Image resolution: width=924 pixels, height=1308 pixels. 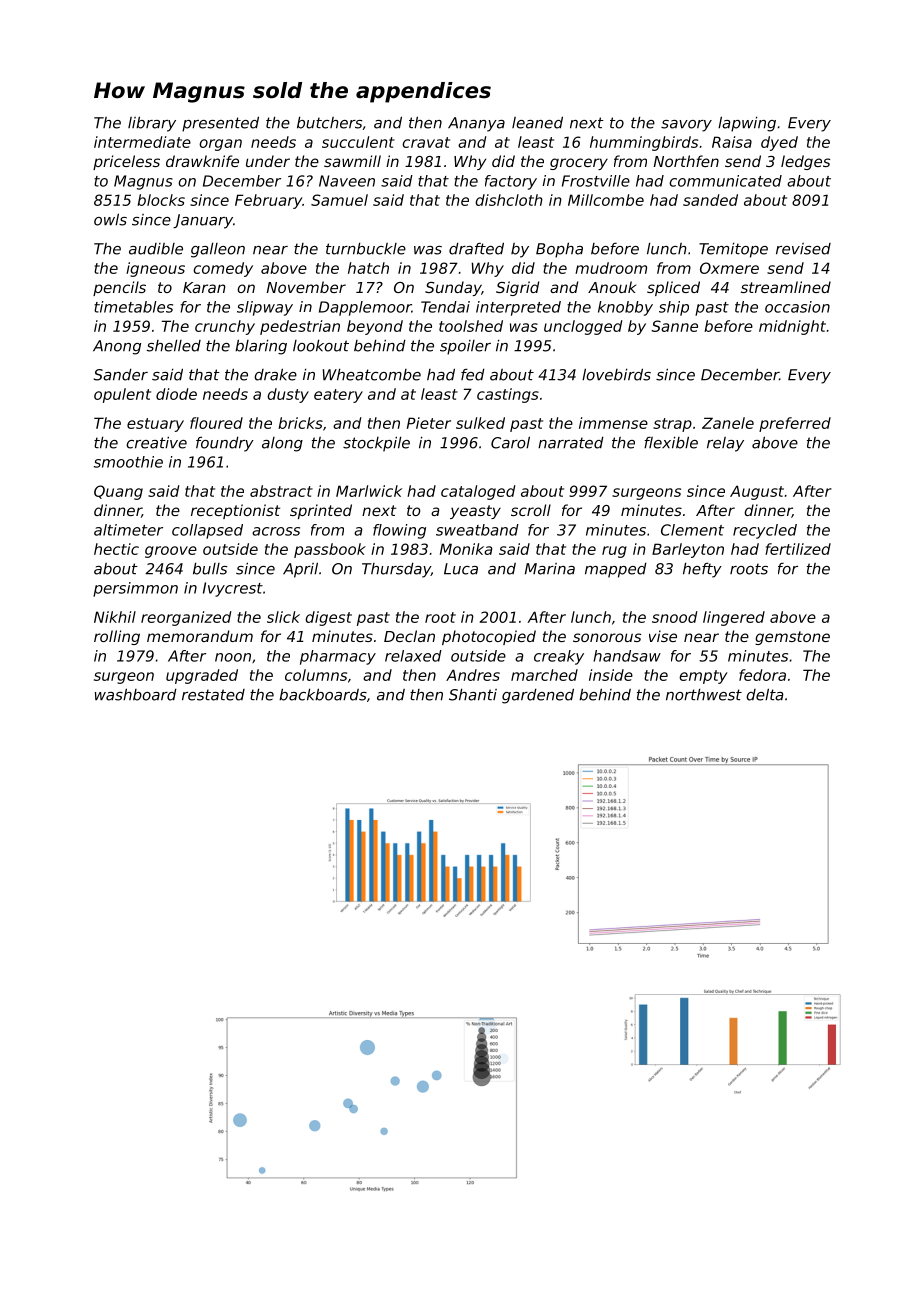 What do you see at coordinates (517, 288) in the image?
I see `Sigrid` at bounding box center [517, 288].
